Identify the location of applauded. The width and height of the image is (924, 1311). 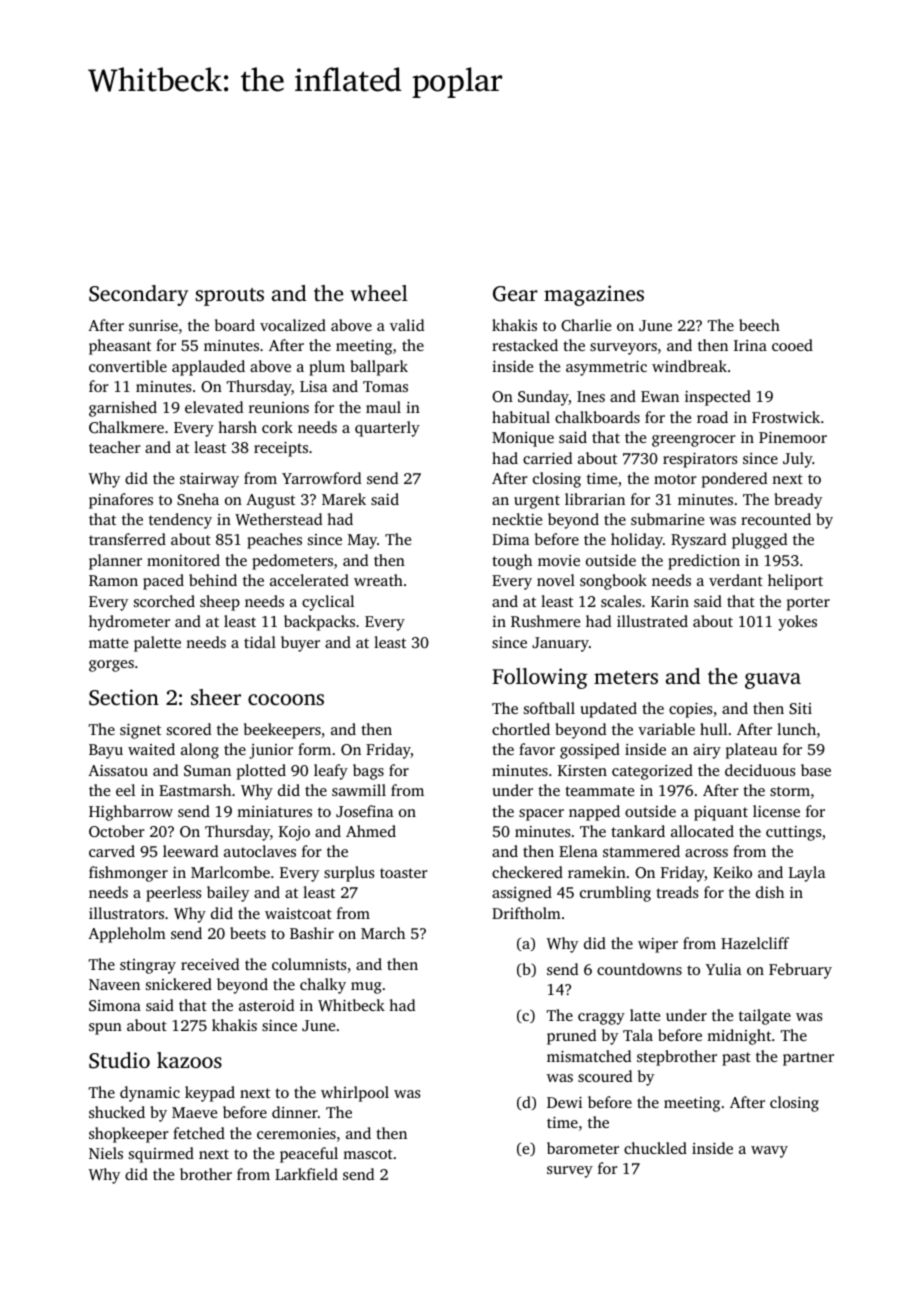
(208, 368).
